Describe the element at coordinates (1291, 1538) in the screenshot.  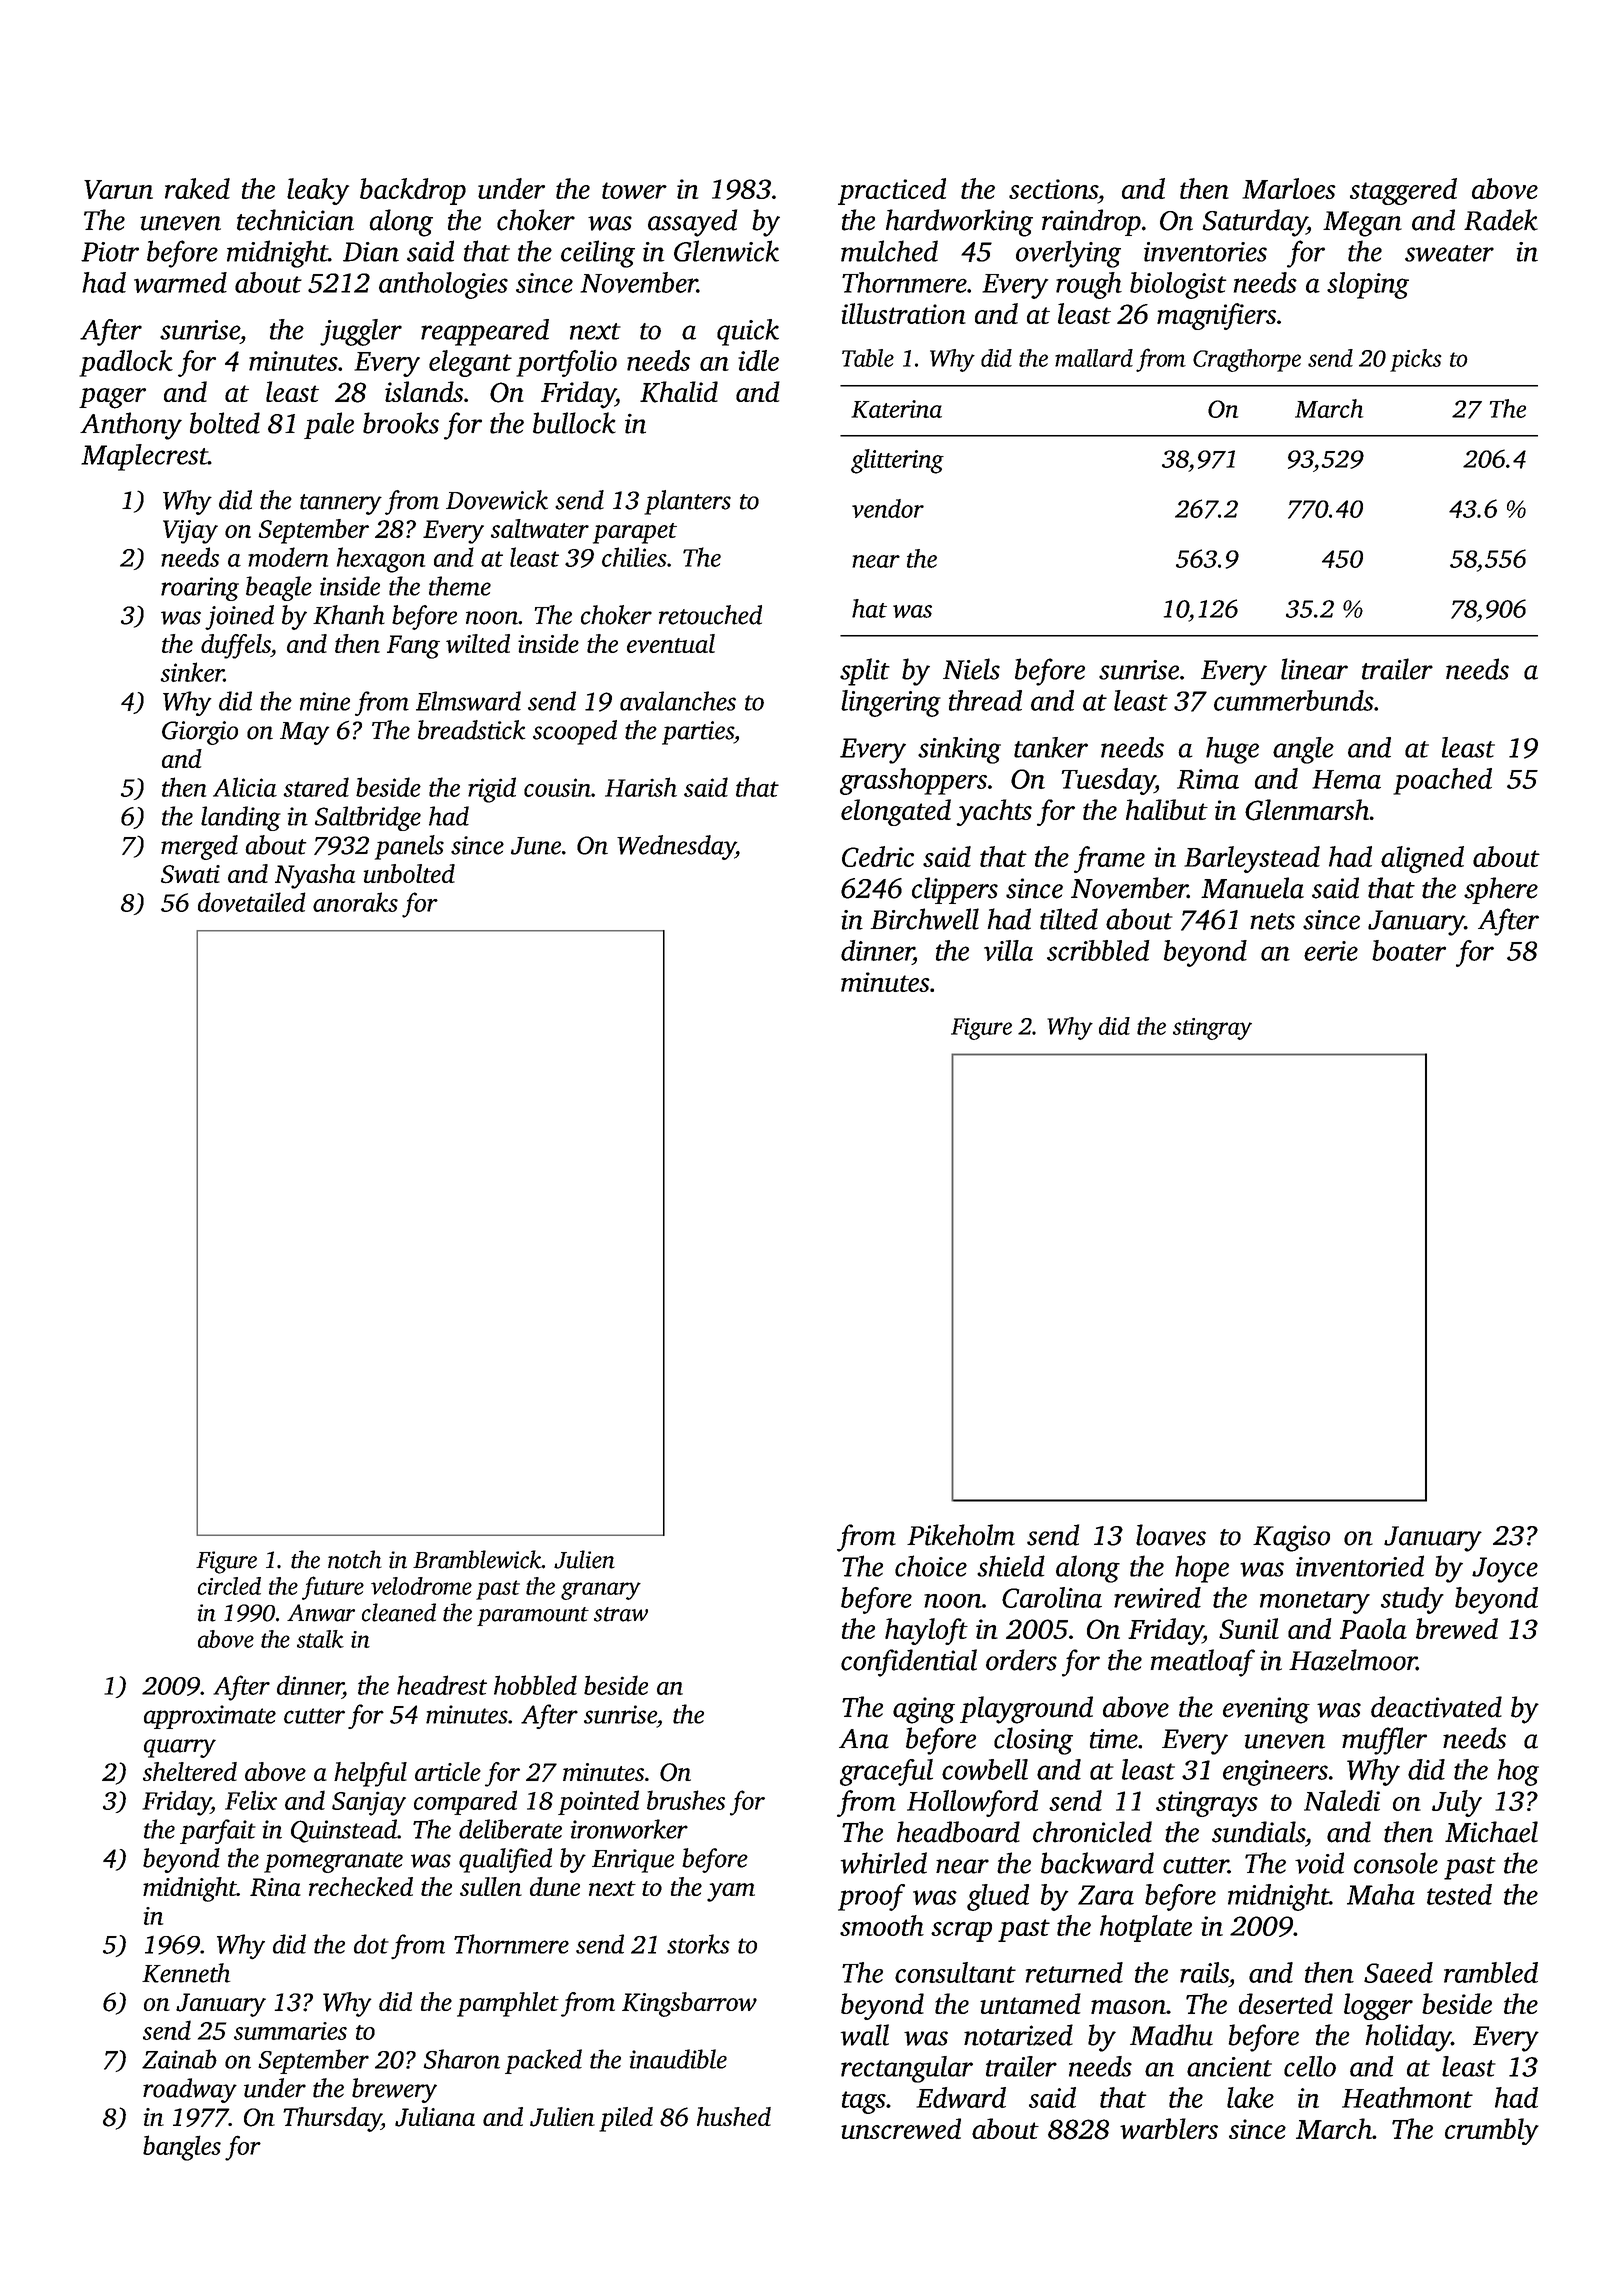
I see `Kagiso` at that location.
